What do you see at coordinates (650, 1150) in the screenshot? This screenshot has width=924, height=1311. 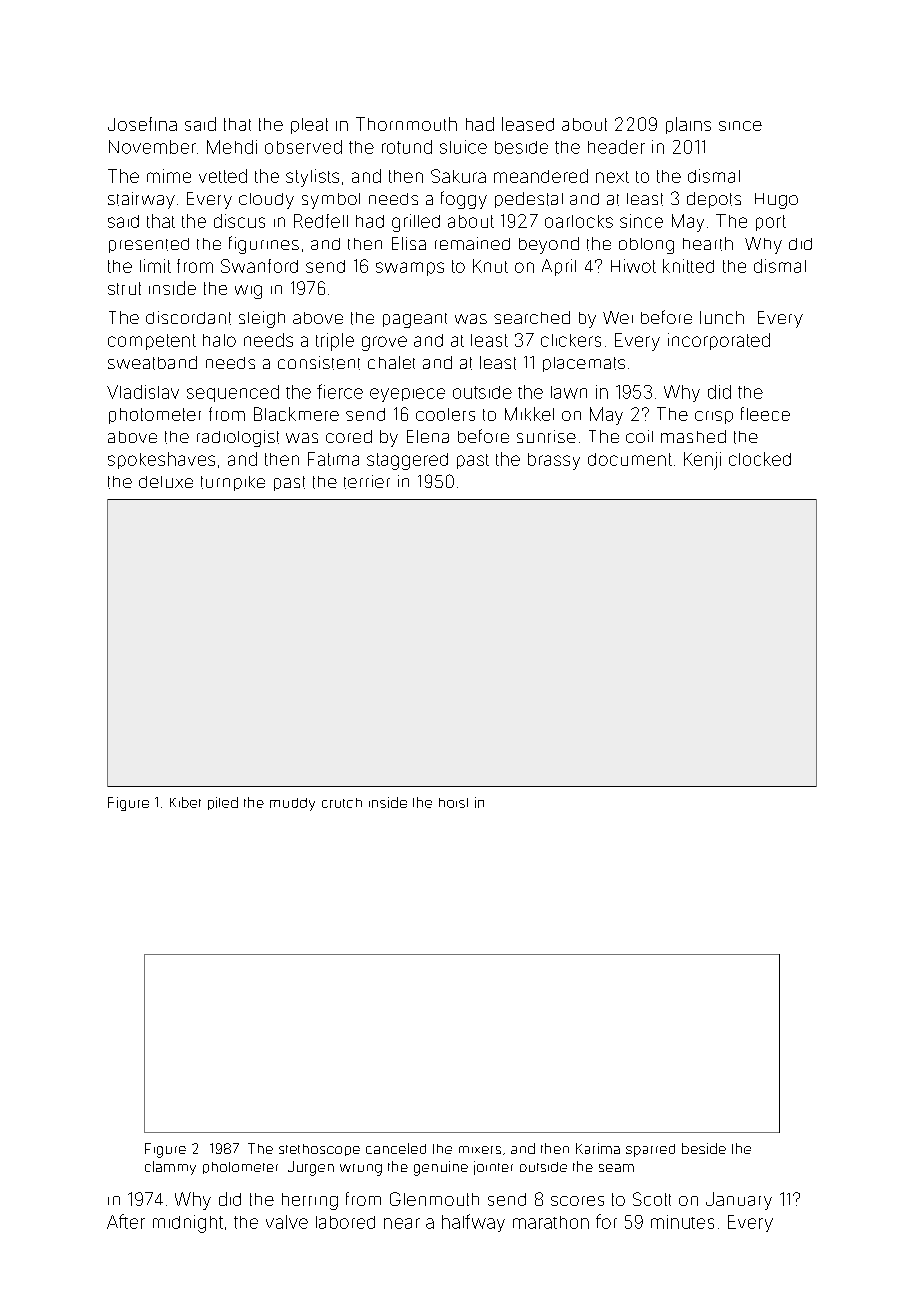 I see `sparred` at bounding box center [650, 1150].
